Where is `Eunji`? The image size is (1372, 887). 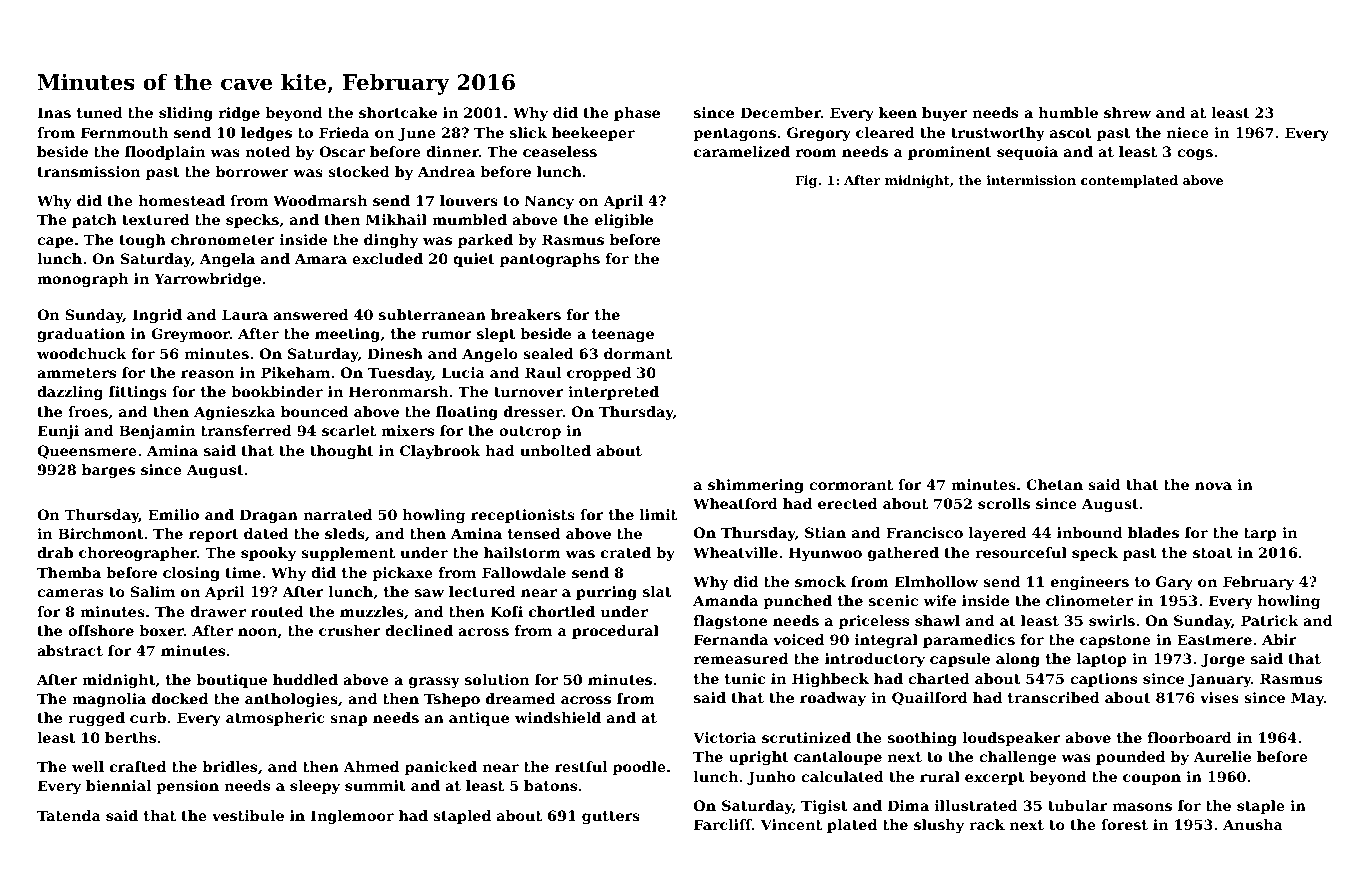 Eunji is located at coordinates (58, 432).
